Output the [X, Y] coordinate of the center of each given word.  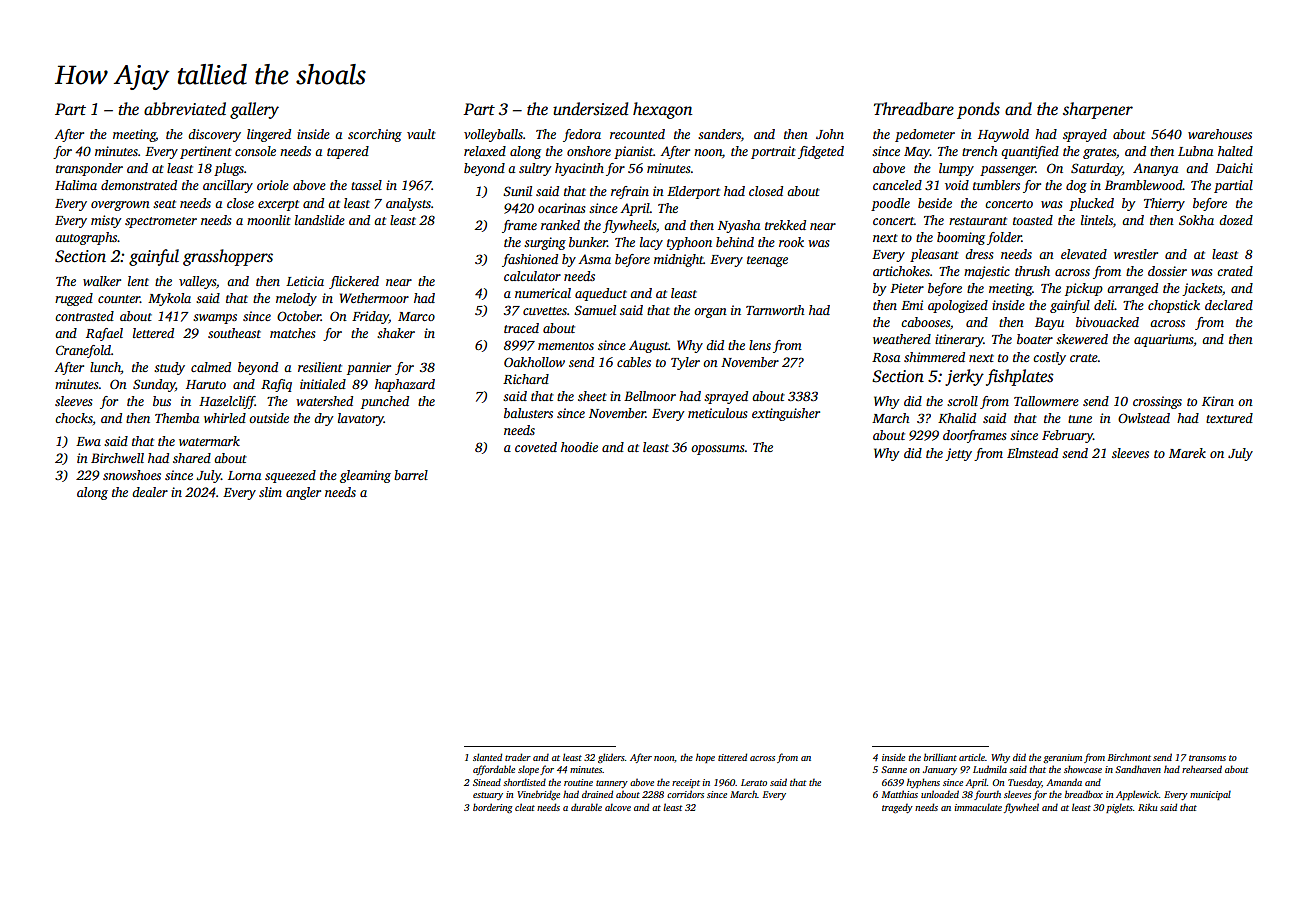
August [649, 346]
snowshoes [132, 475]
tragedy [897, 808]
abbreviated [185, 109]
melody [296, 299]
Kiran [1218, 401]
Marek [1187, 453]
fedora [582, 135]
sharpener [1098, 110]
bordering [492, 808]
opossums [718, 450]
